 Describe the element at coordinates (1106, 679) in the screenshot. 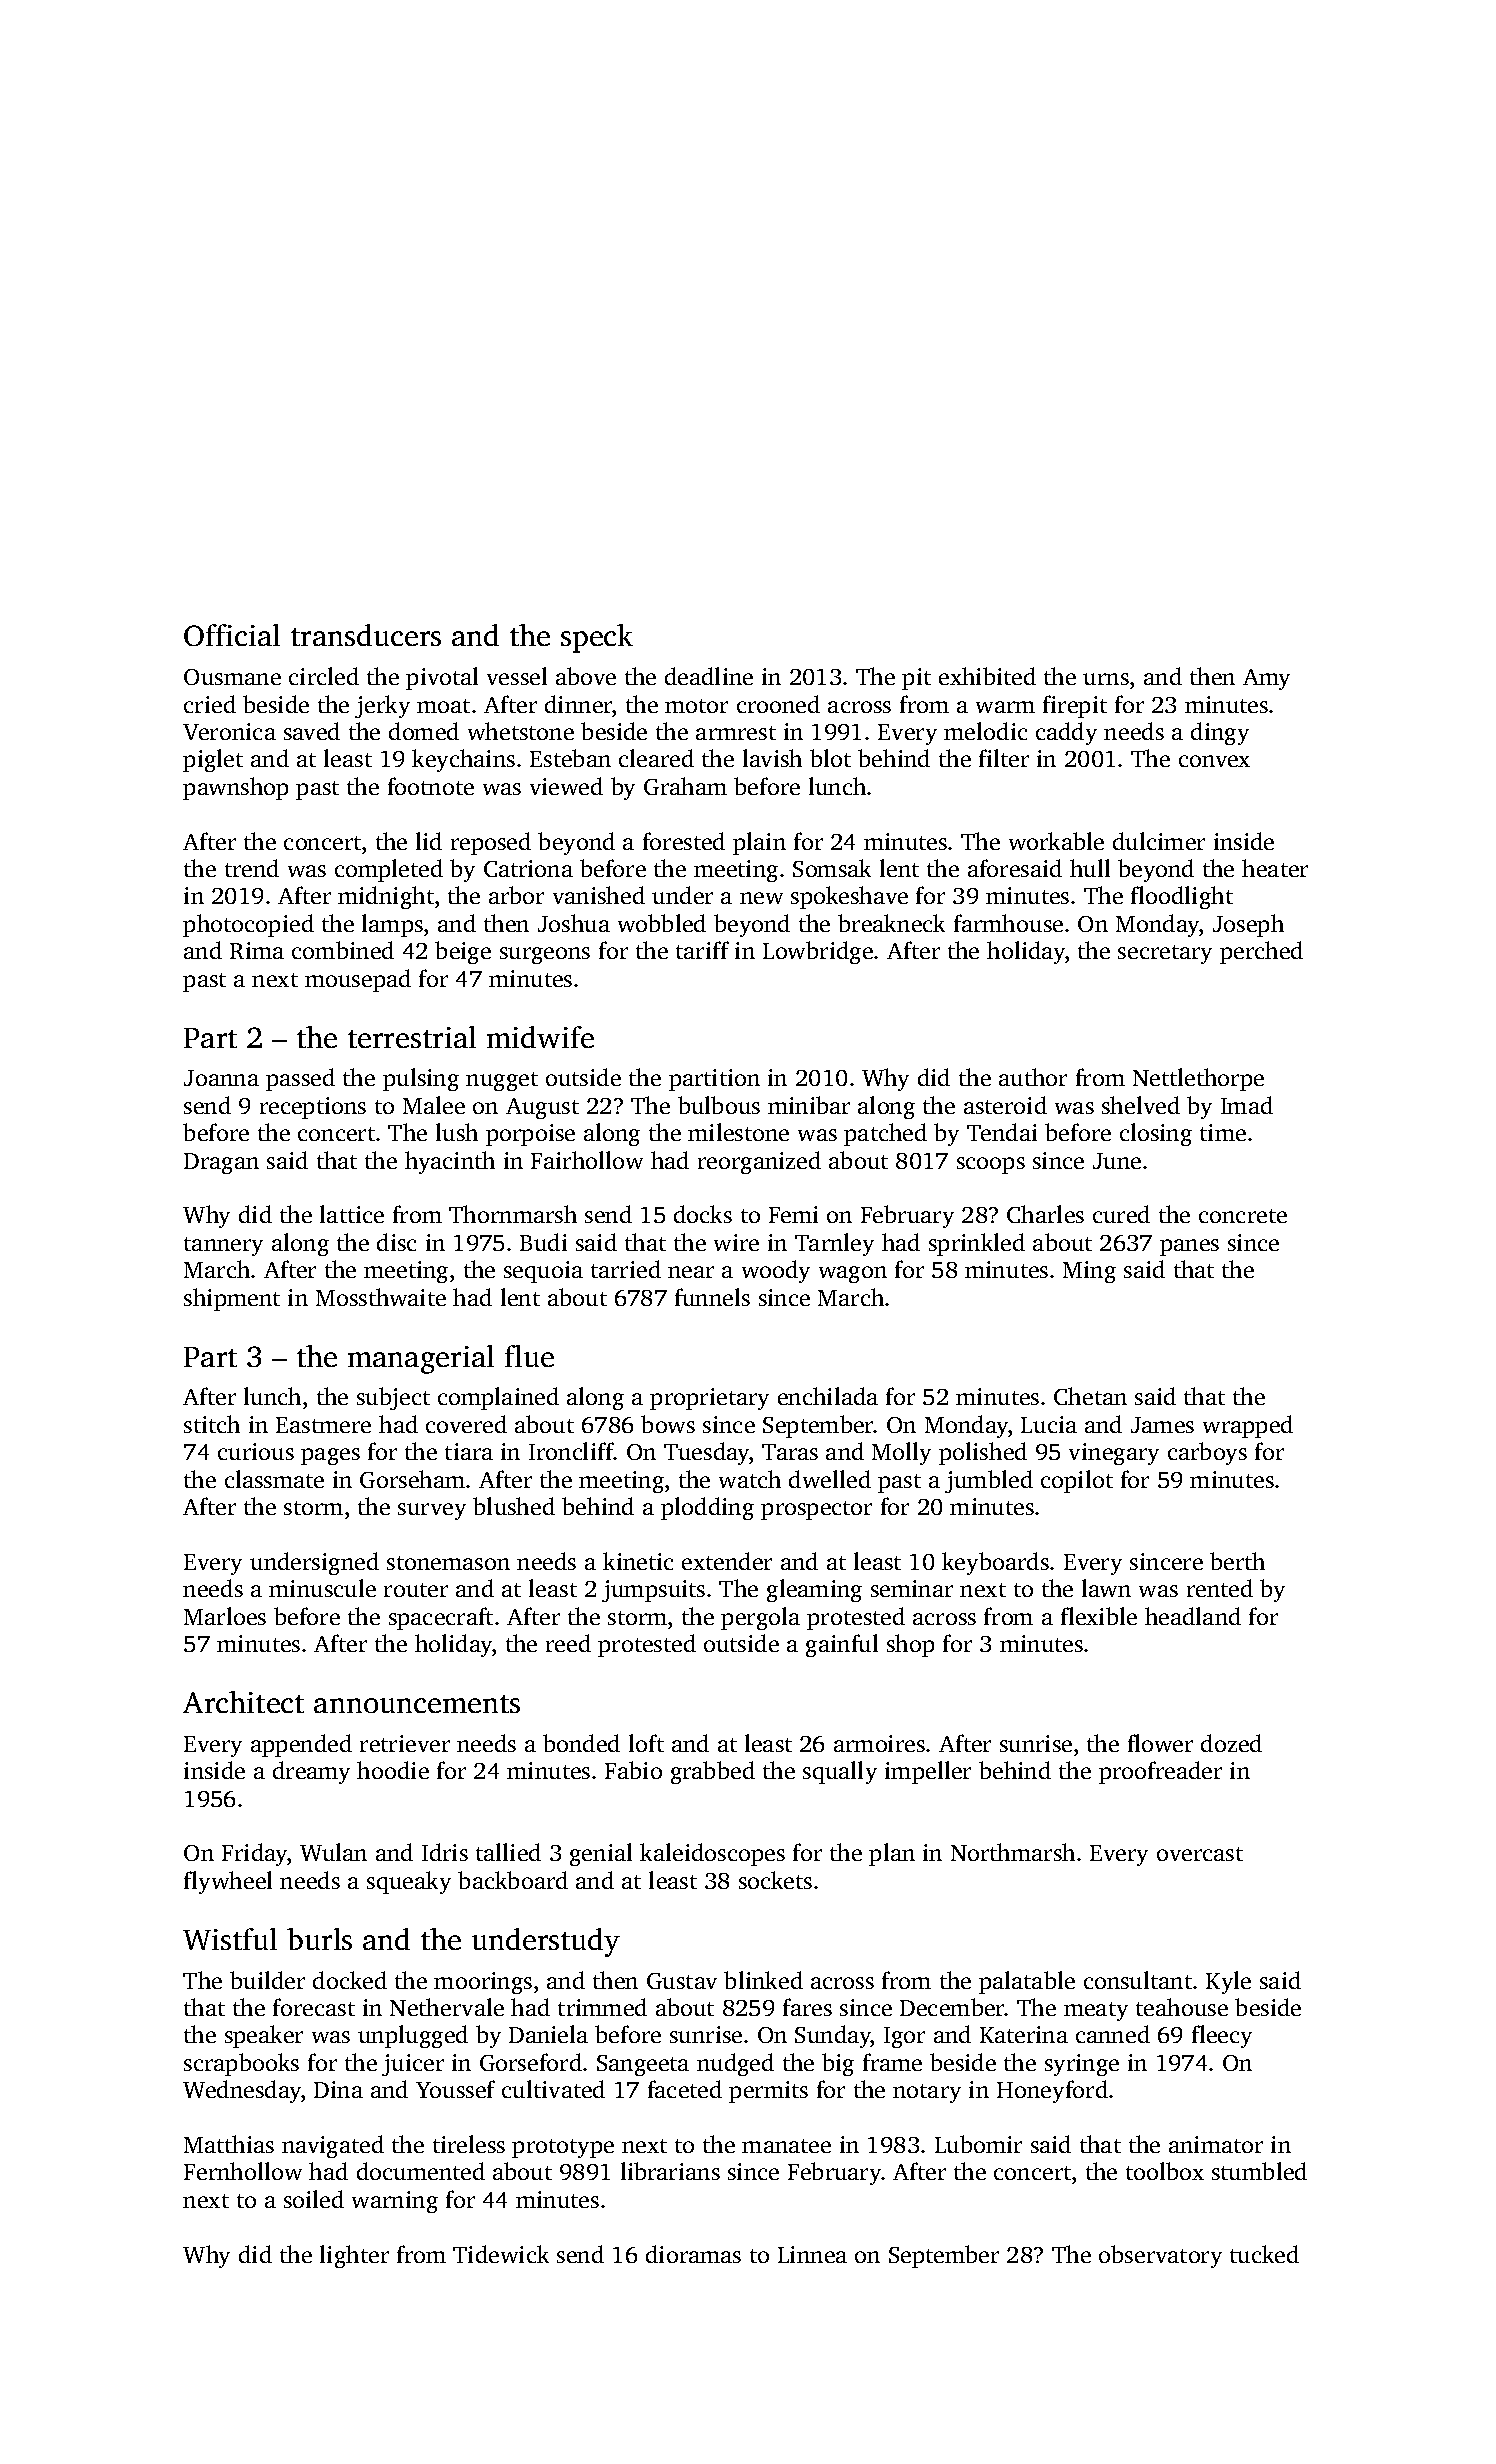

I see `urns` at that location.
